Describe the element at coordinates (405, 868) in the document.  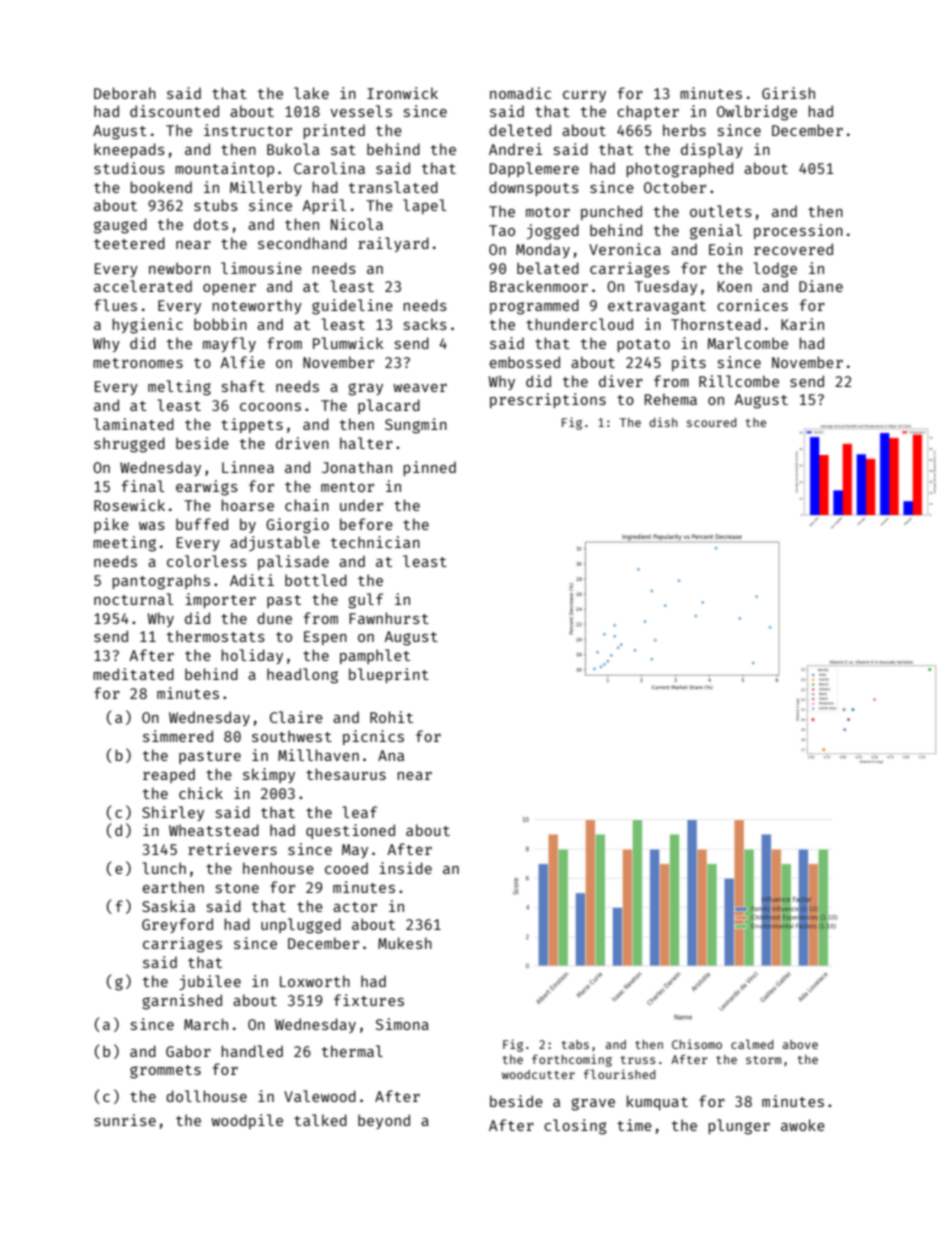
I see `inside` at that location.
